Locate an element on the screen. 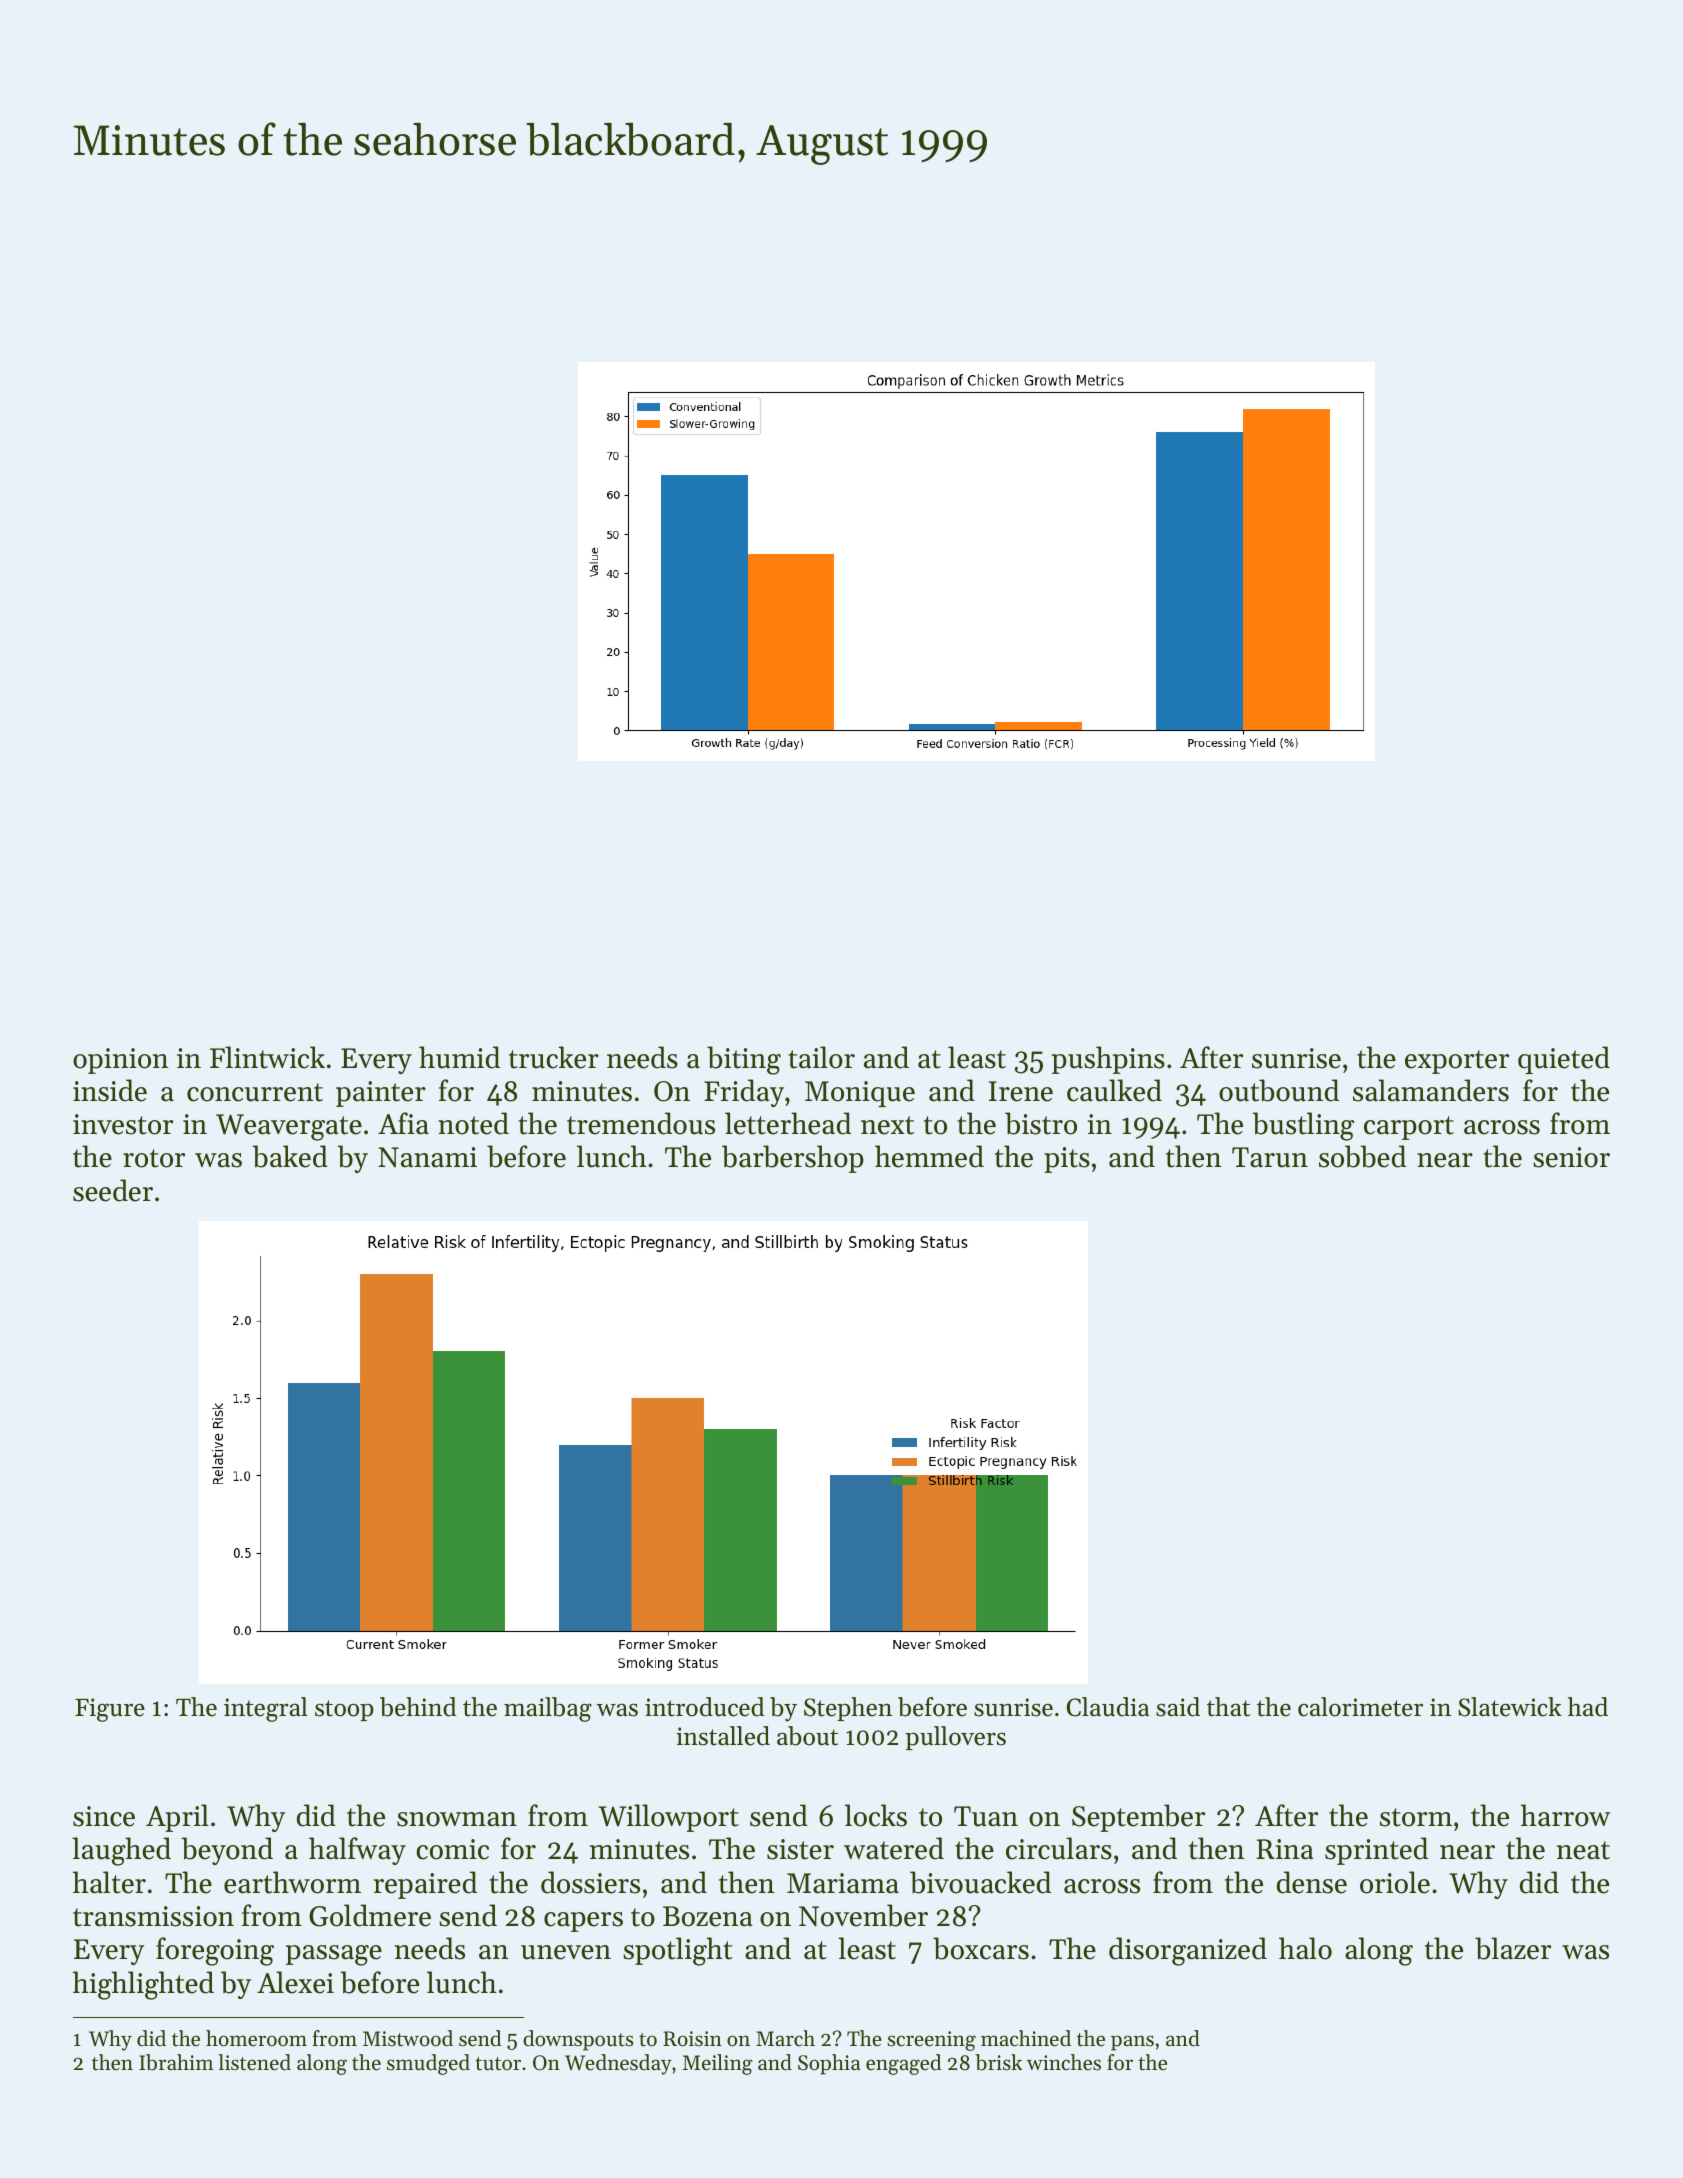 Image resolution: width=1683 pixels, height=2178 pixels. integral is located at coordinates (266, 1709).
